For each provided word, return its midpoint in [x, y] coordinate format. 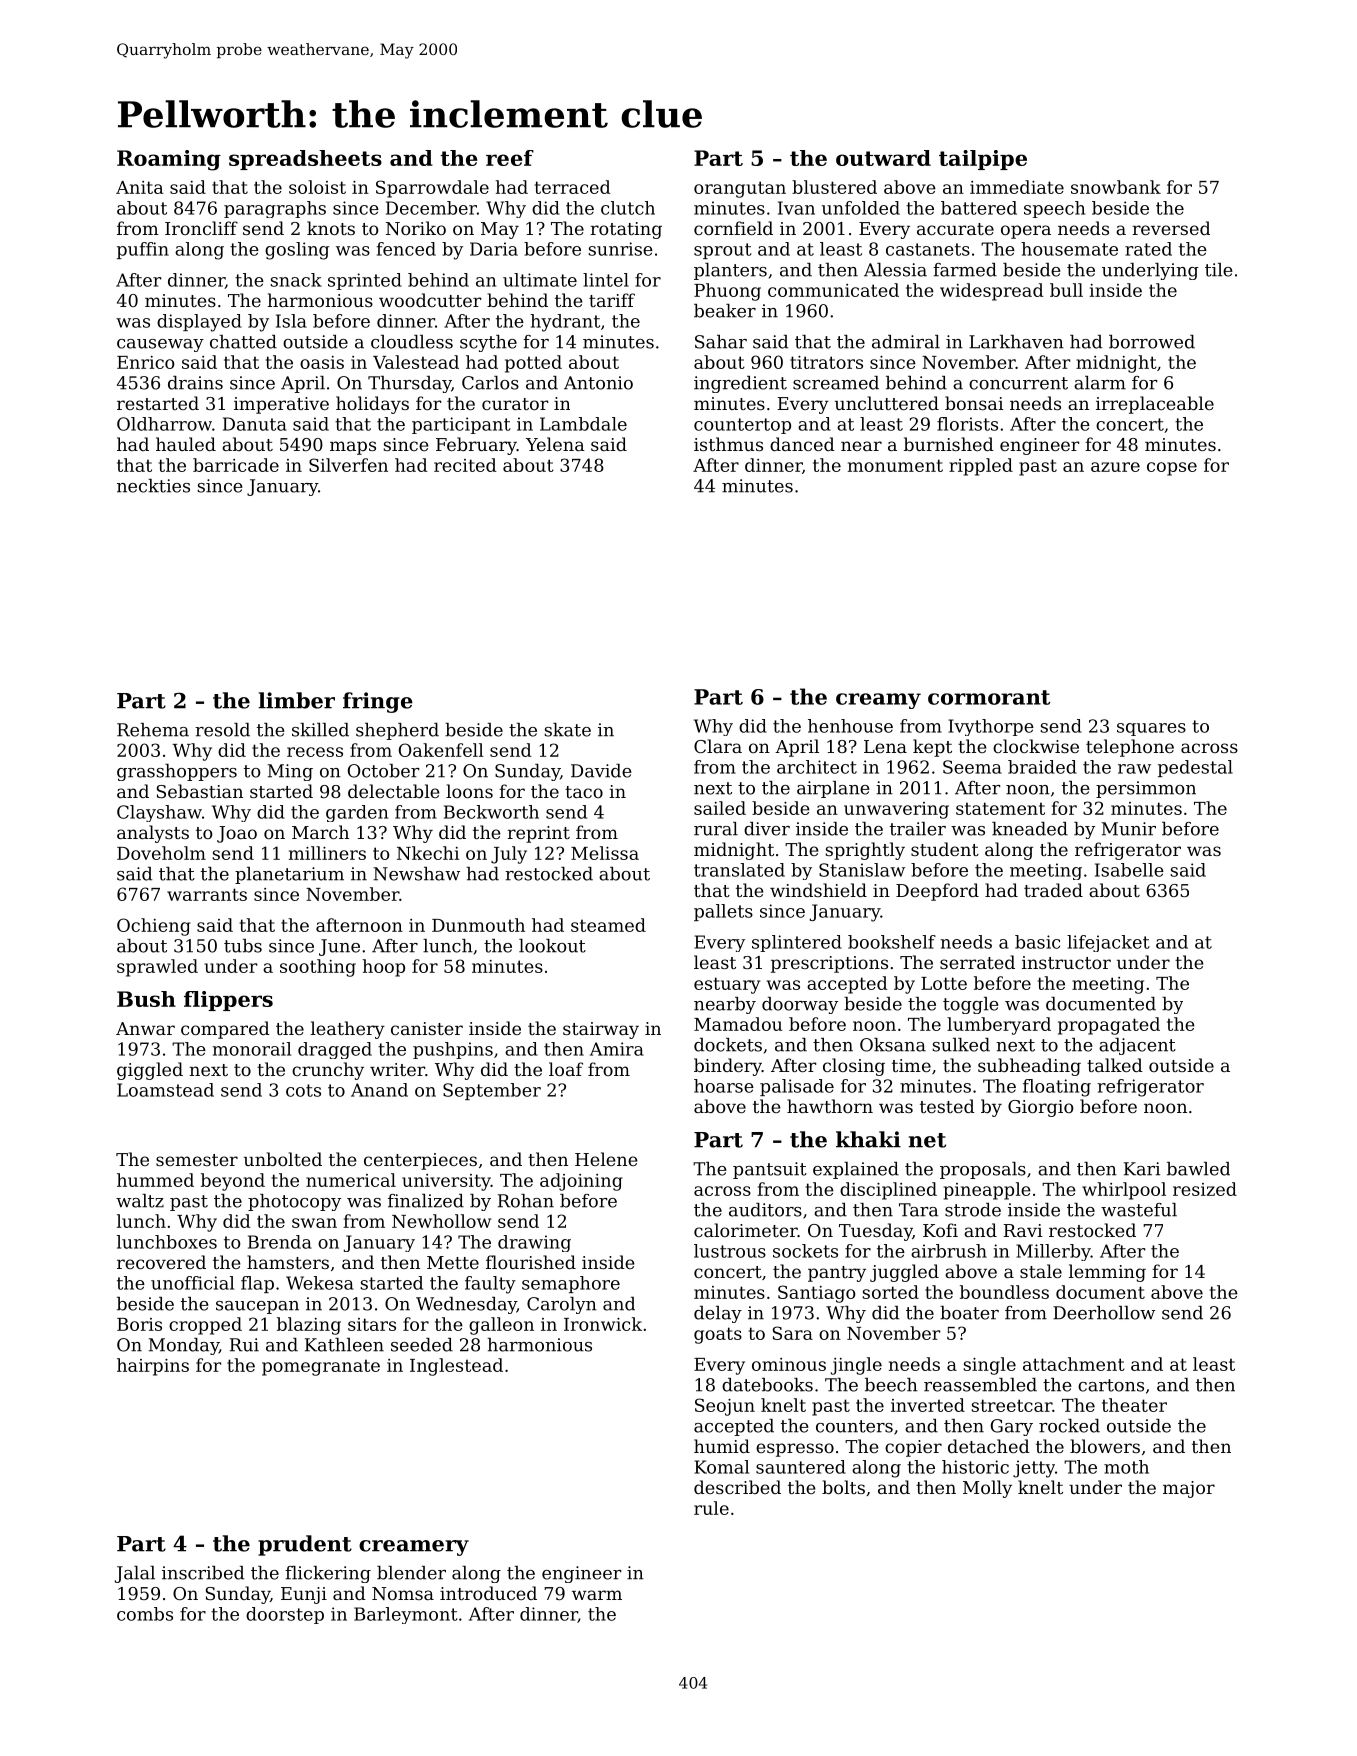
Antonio [598, 383]
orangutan [740, 189]
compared [225, 1030]
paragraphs [275, 209]
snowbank [1116, 187]
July [509, 855]
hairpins [153, 1367]
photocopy [294, 1202]
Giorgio [1041, 1108]
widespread [991, 292]
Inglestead [456, 1367]
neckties [153, 486]
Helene [606, 1159]
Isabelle [1129, 870]
